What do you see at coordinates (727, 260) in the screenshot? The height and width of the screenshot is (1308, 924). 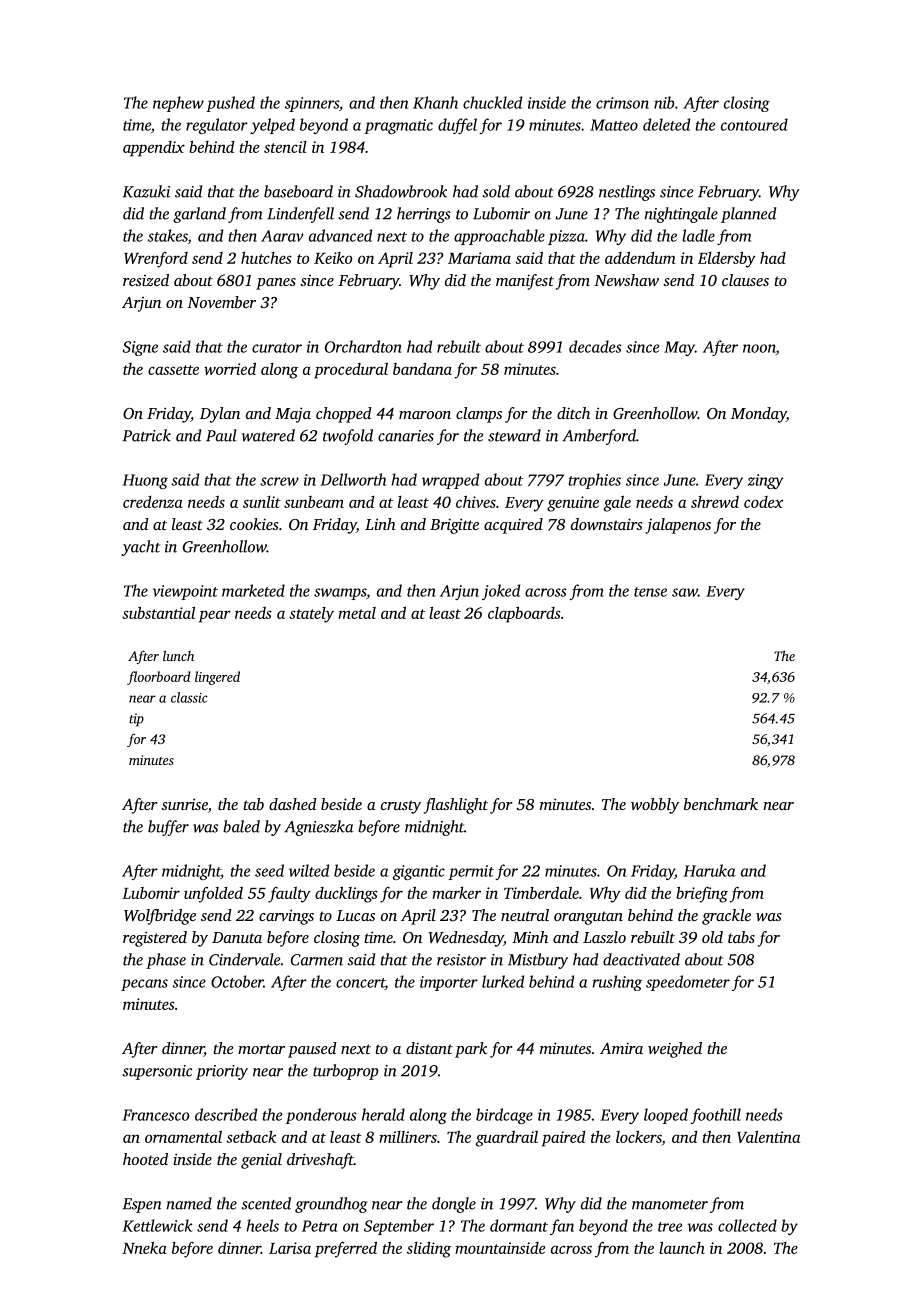 I see `Eldersby` at bounding box center [727, 260].
